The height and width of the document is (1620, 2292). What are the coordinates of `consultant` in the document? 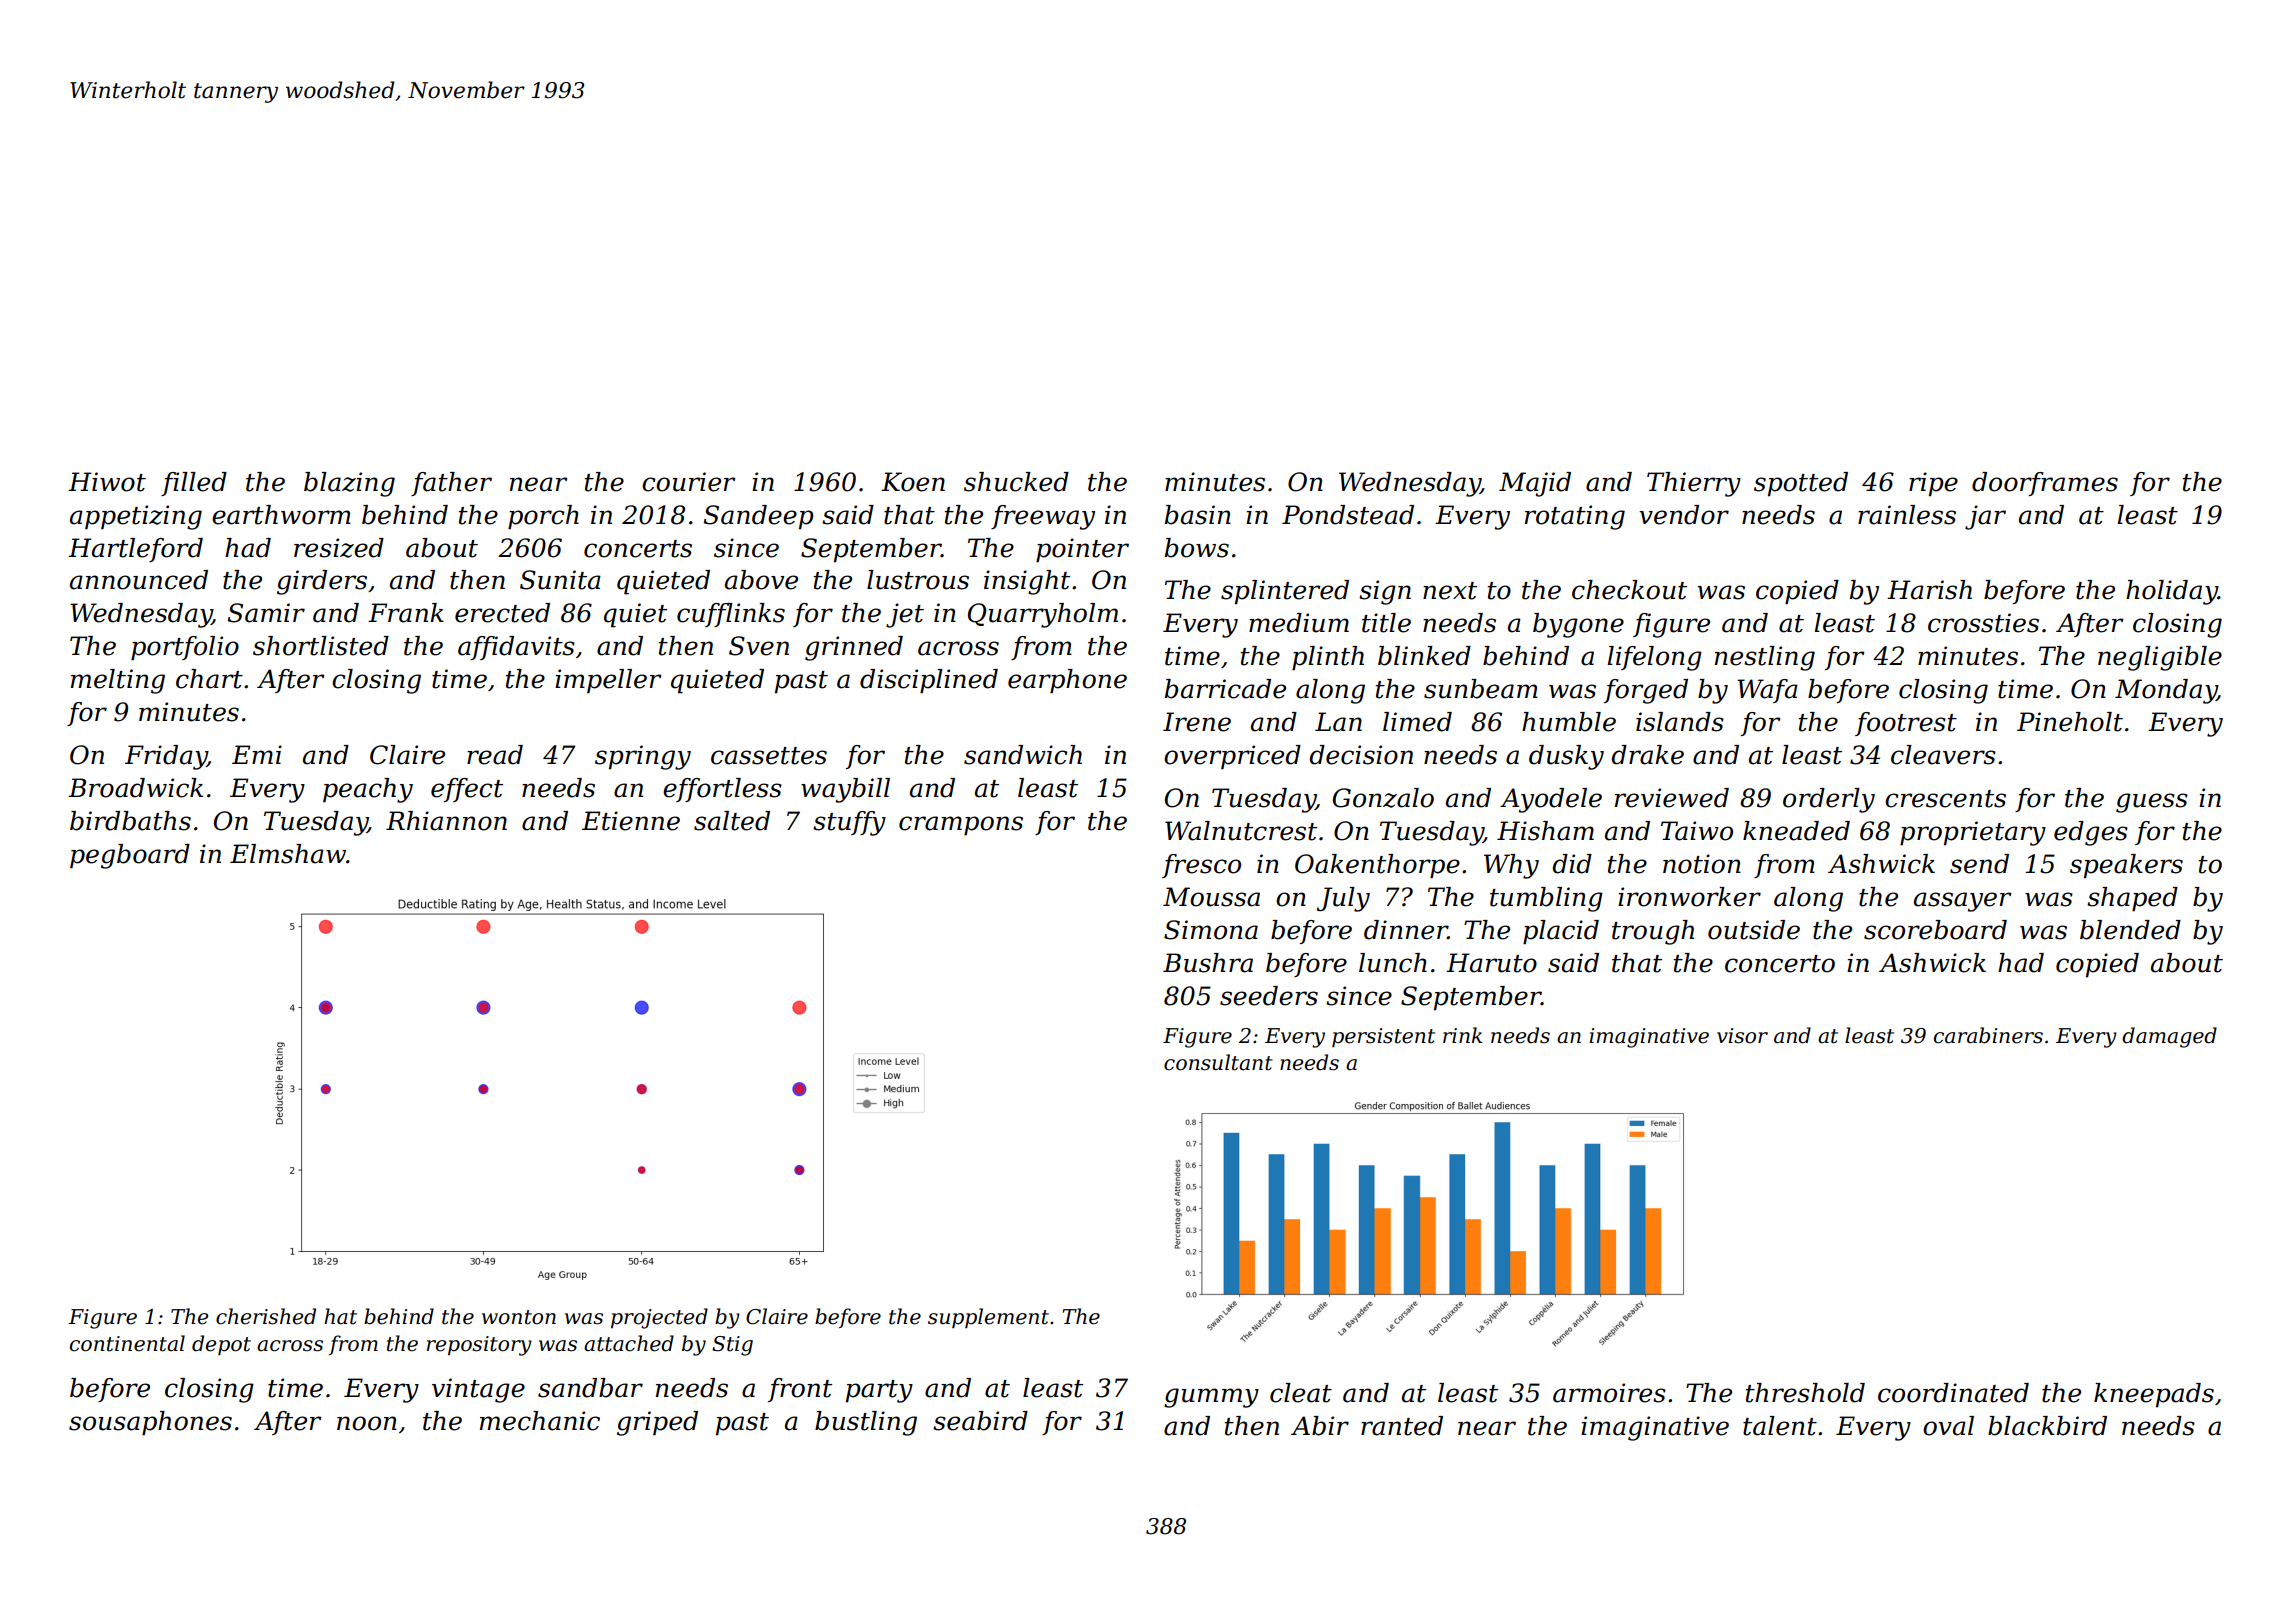 It's located at (1218, 1062).
